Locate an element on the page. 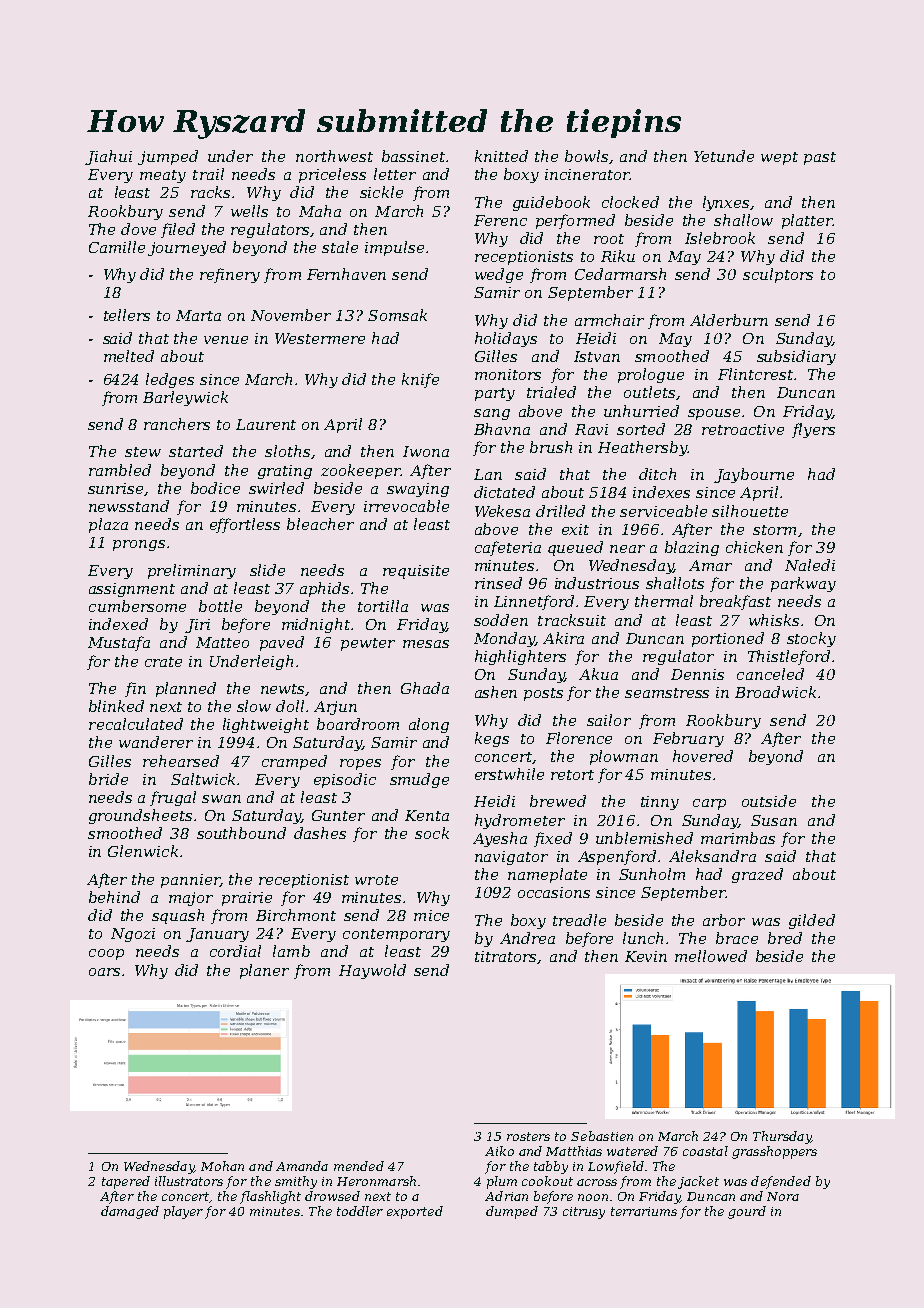  bride is located at coordinates (108, 779).
